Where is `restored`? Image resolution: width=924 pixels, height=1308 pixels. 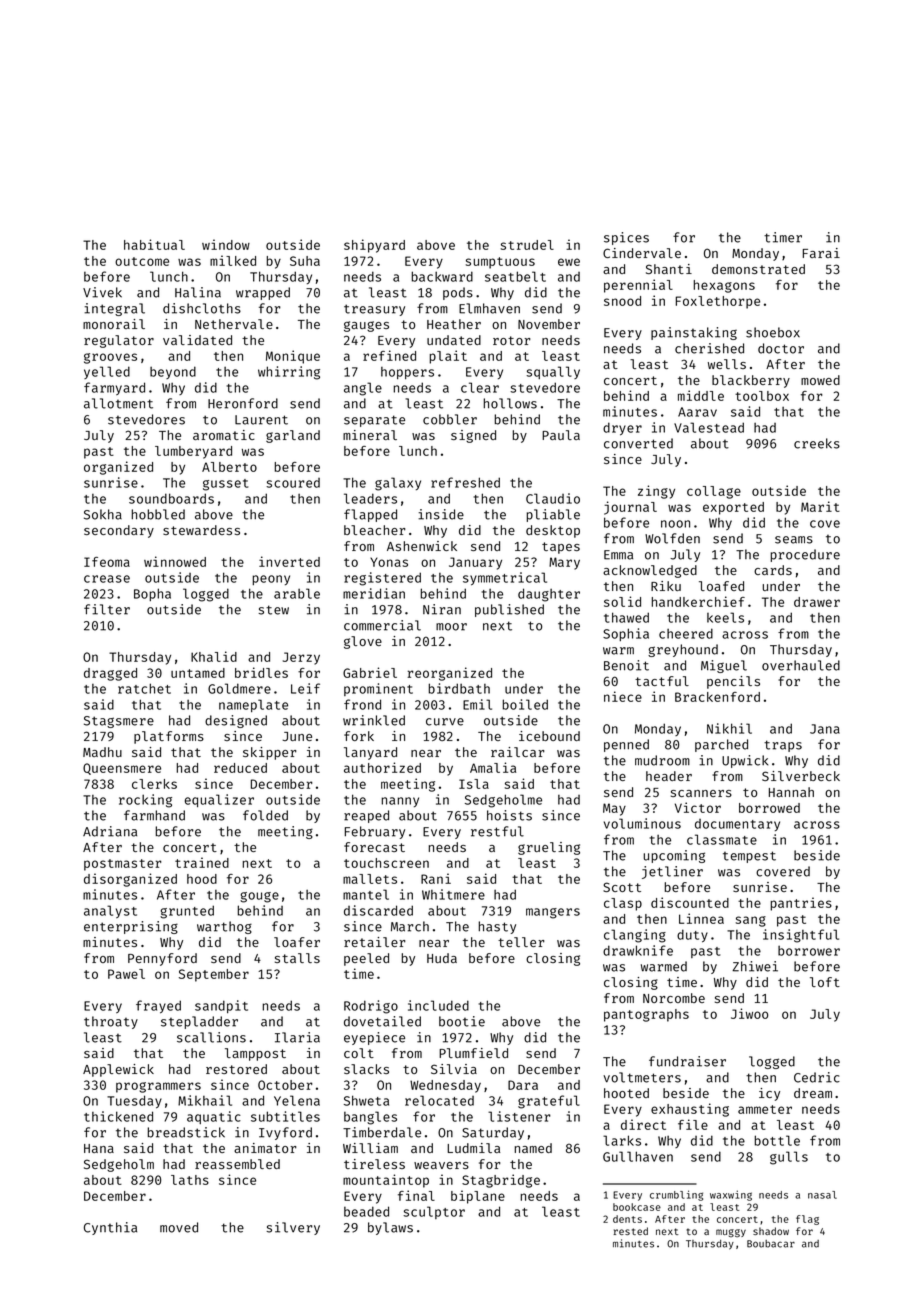
restored is located at coordinates (236, 1069).
